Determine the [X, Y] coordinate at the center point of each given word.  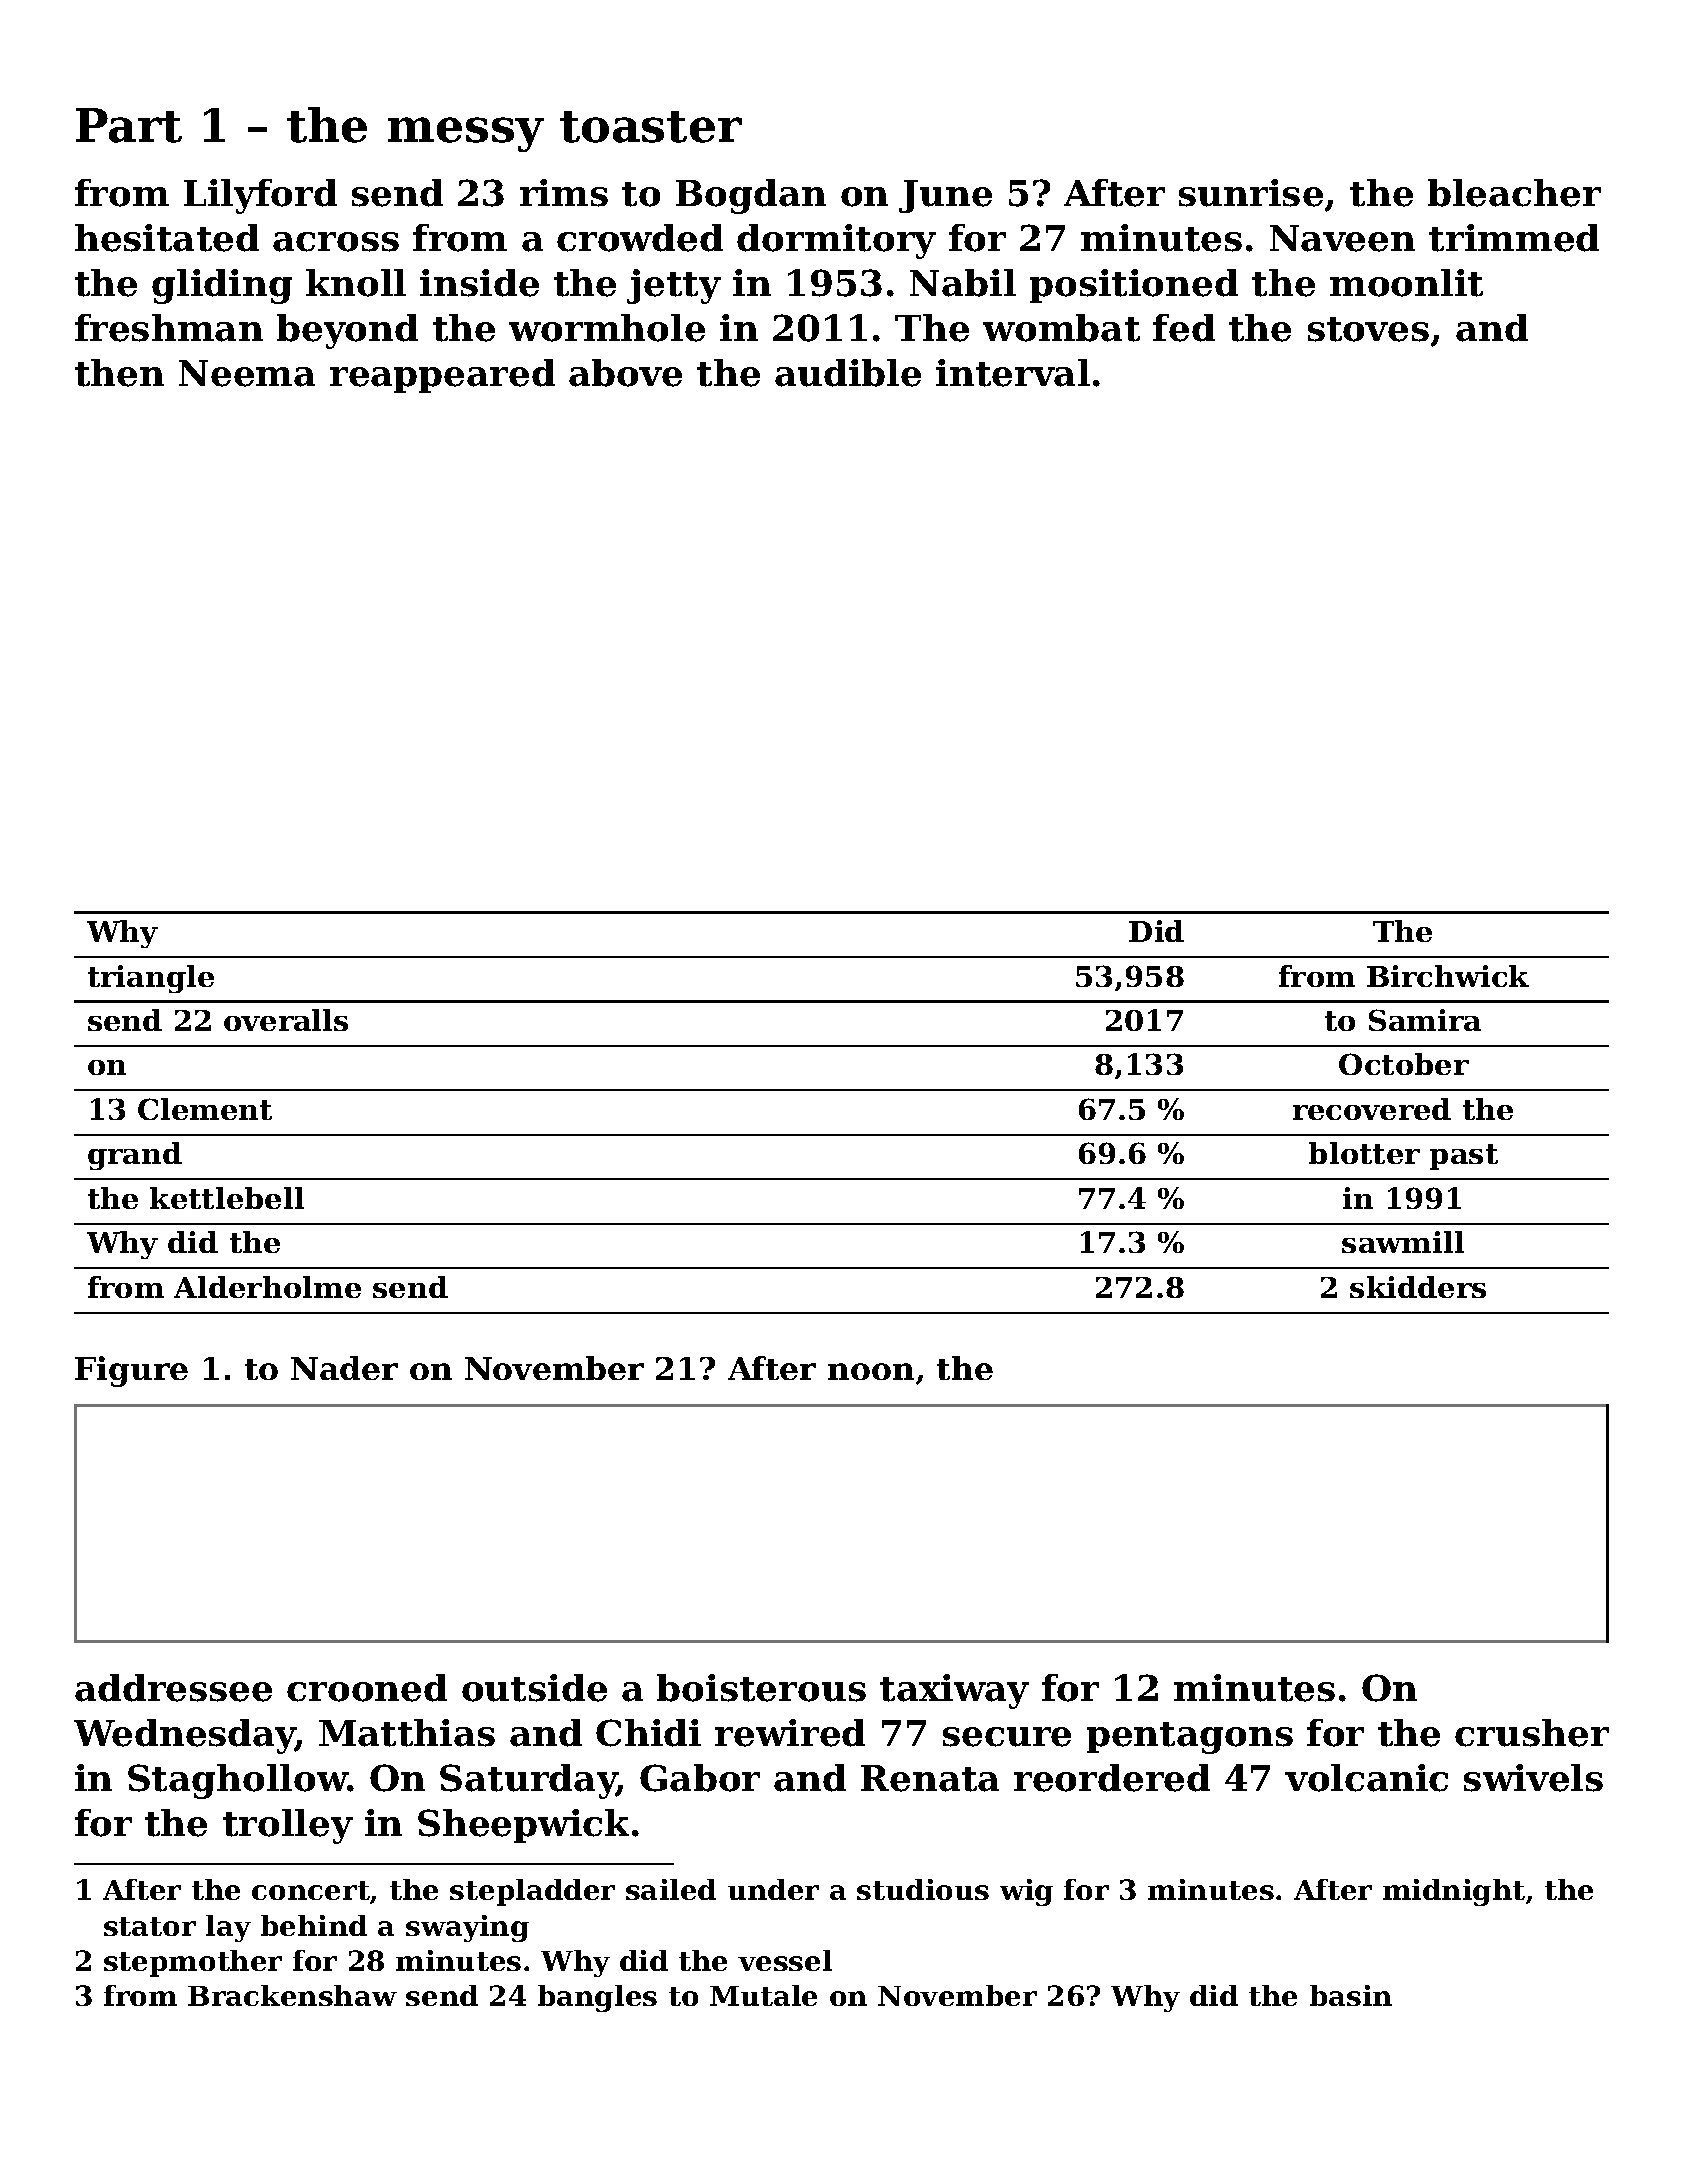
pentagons [1190, 1738]
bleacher [1514, 193]
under [773, 1889]
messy [466, 134]
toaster [651, 127]
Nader [344, 1368]
